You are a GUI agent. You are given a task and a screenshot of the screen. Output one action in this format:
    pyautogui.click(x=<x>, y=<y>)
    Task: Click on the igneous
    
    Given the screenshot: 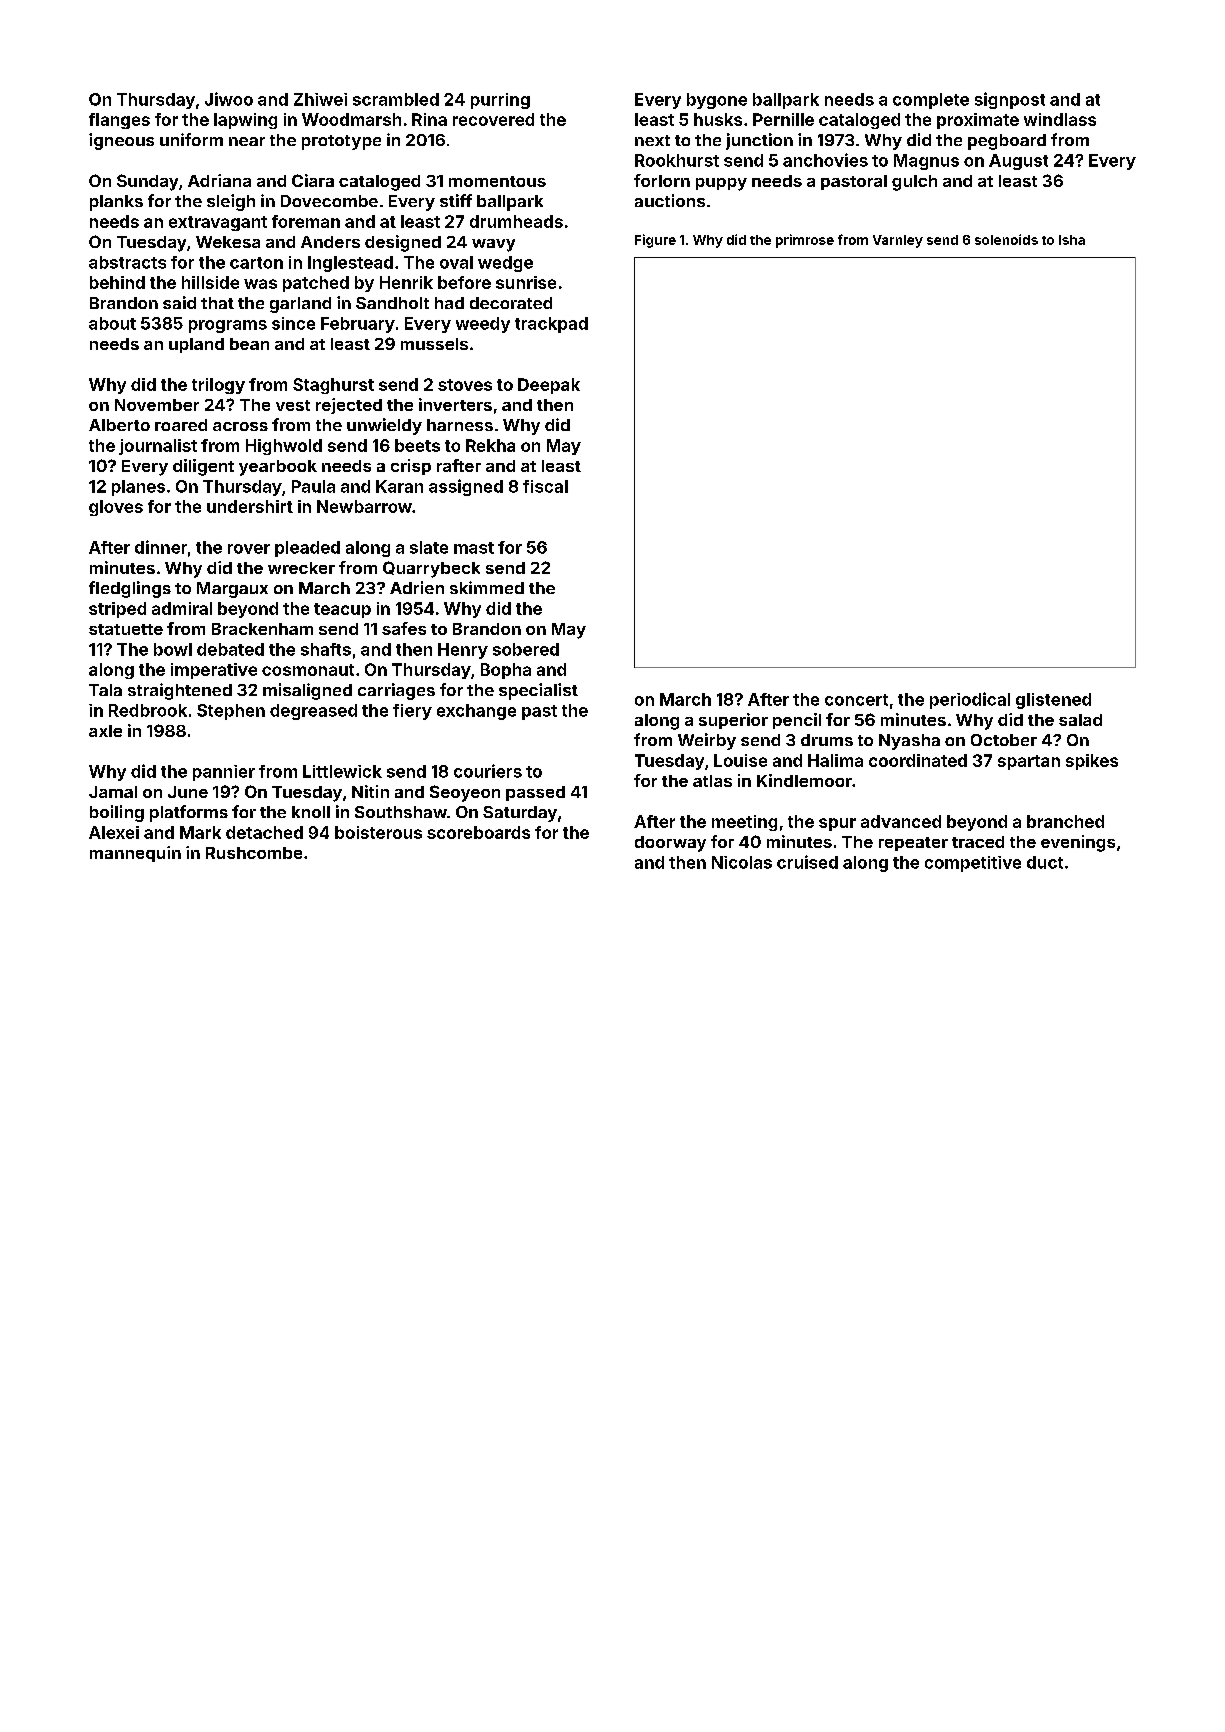 What is the action you would take?
    pyautogui.click(x=121, y=141)
